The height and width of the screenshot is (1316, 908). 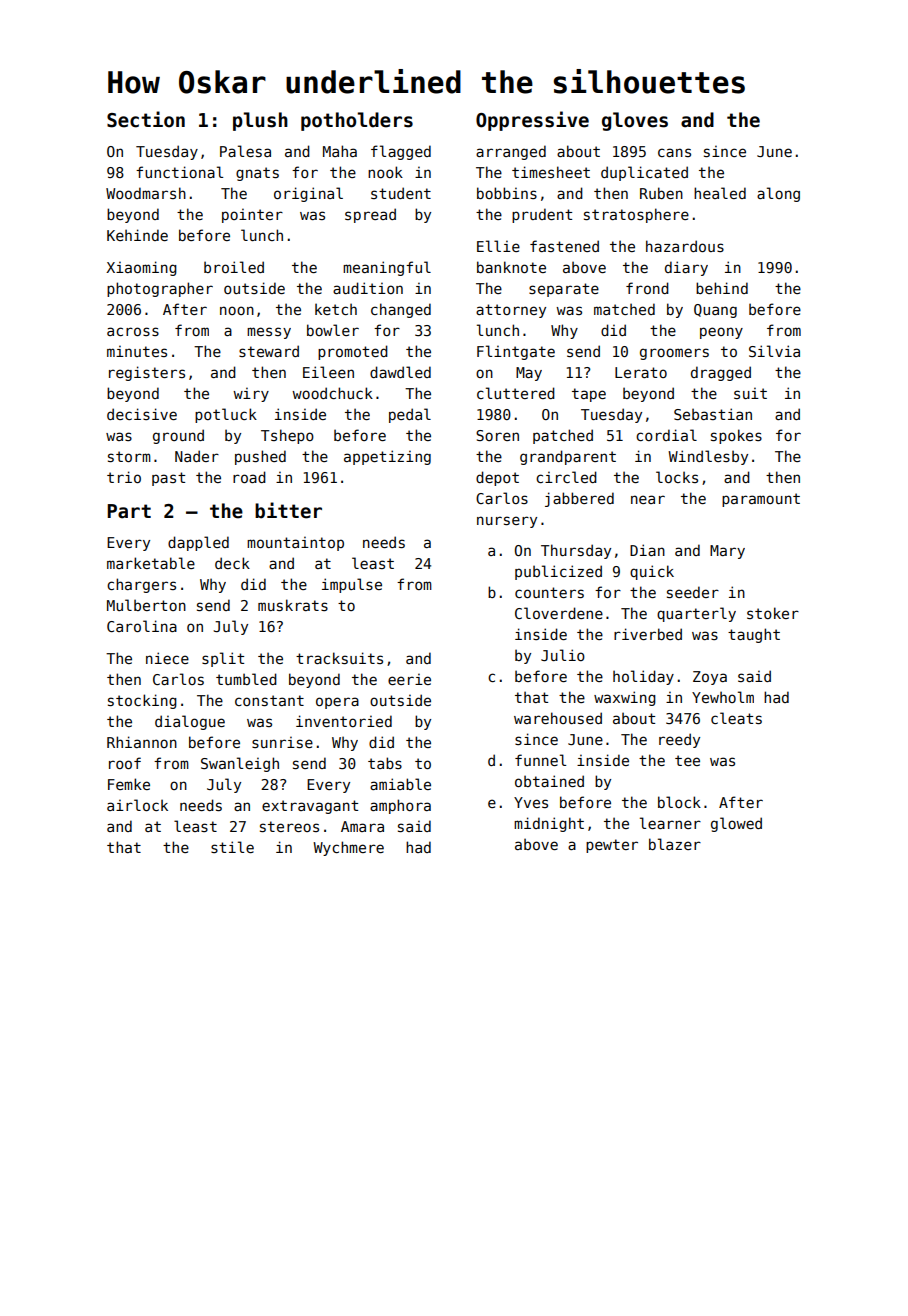 I want to click on potholders, so click(x=357, y=121).
